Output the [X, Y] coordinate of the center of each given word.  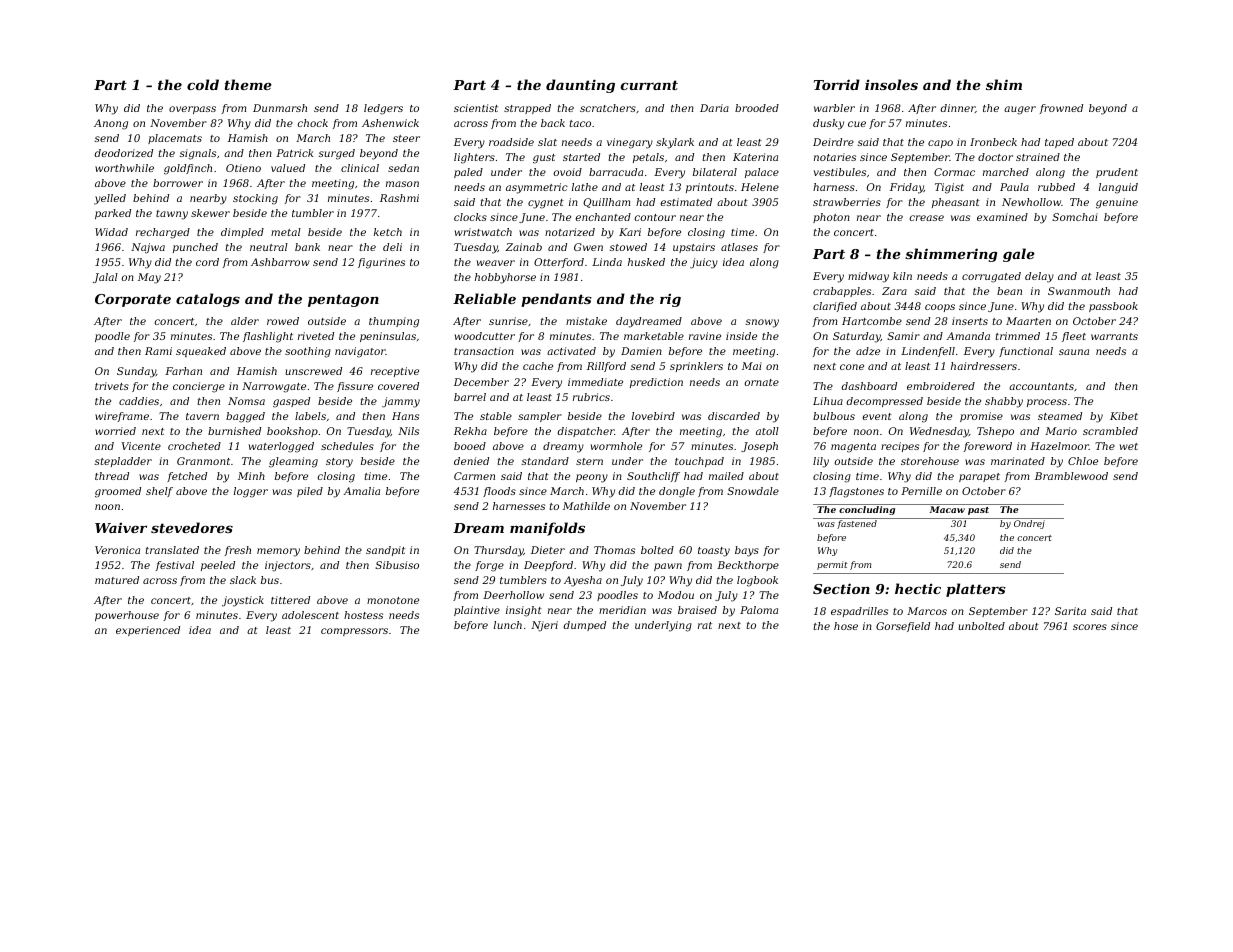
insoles [891, 84]
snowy [762, 323]
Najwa [148, 248]
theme [248, 84]
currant [649, 85]
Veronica [117, 550]
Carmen [474, 476]
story [339, 463]
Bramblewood [1071, 476]
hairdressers [984, 366]
